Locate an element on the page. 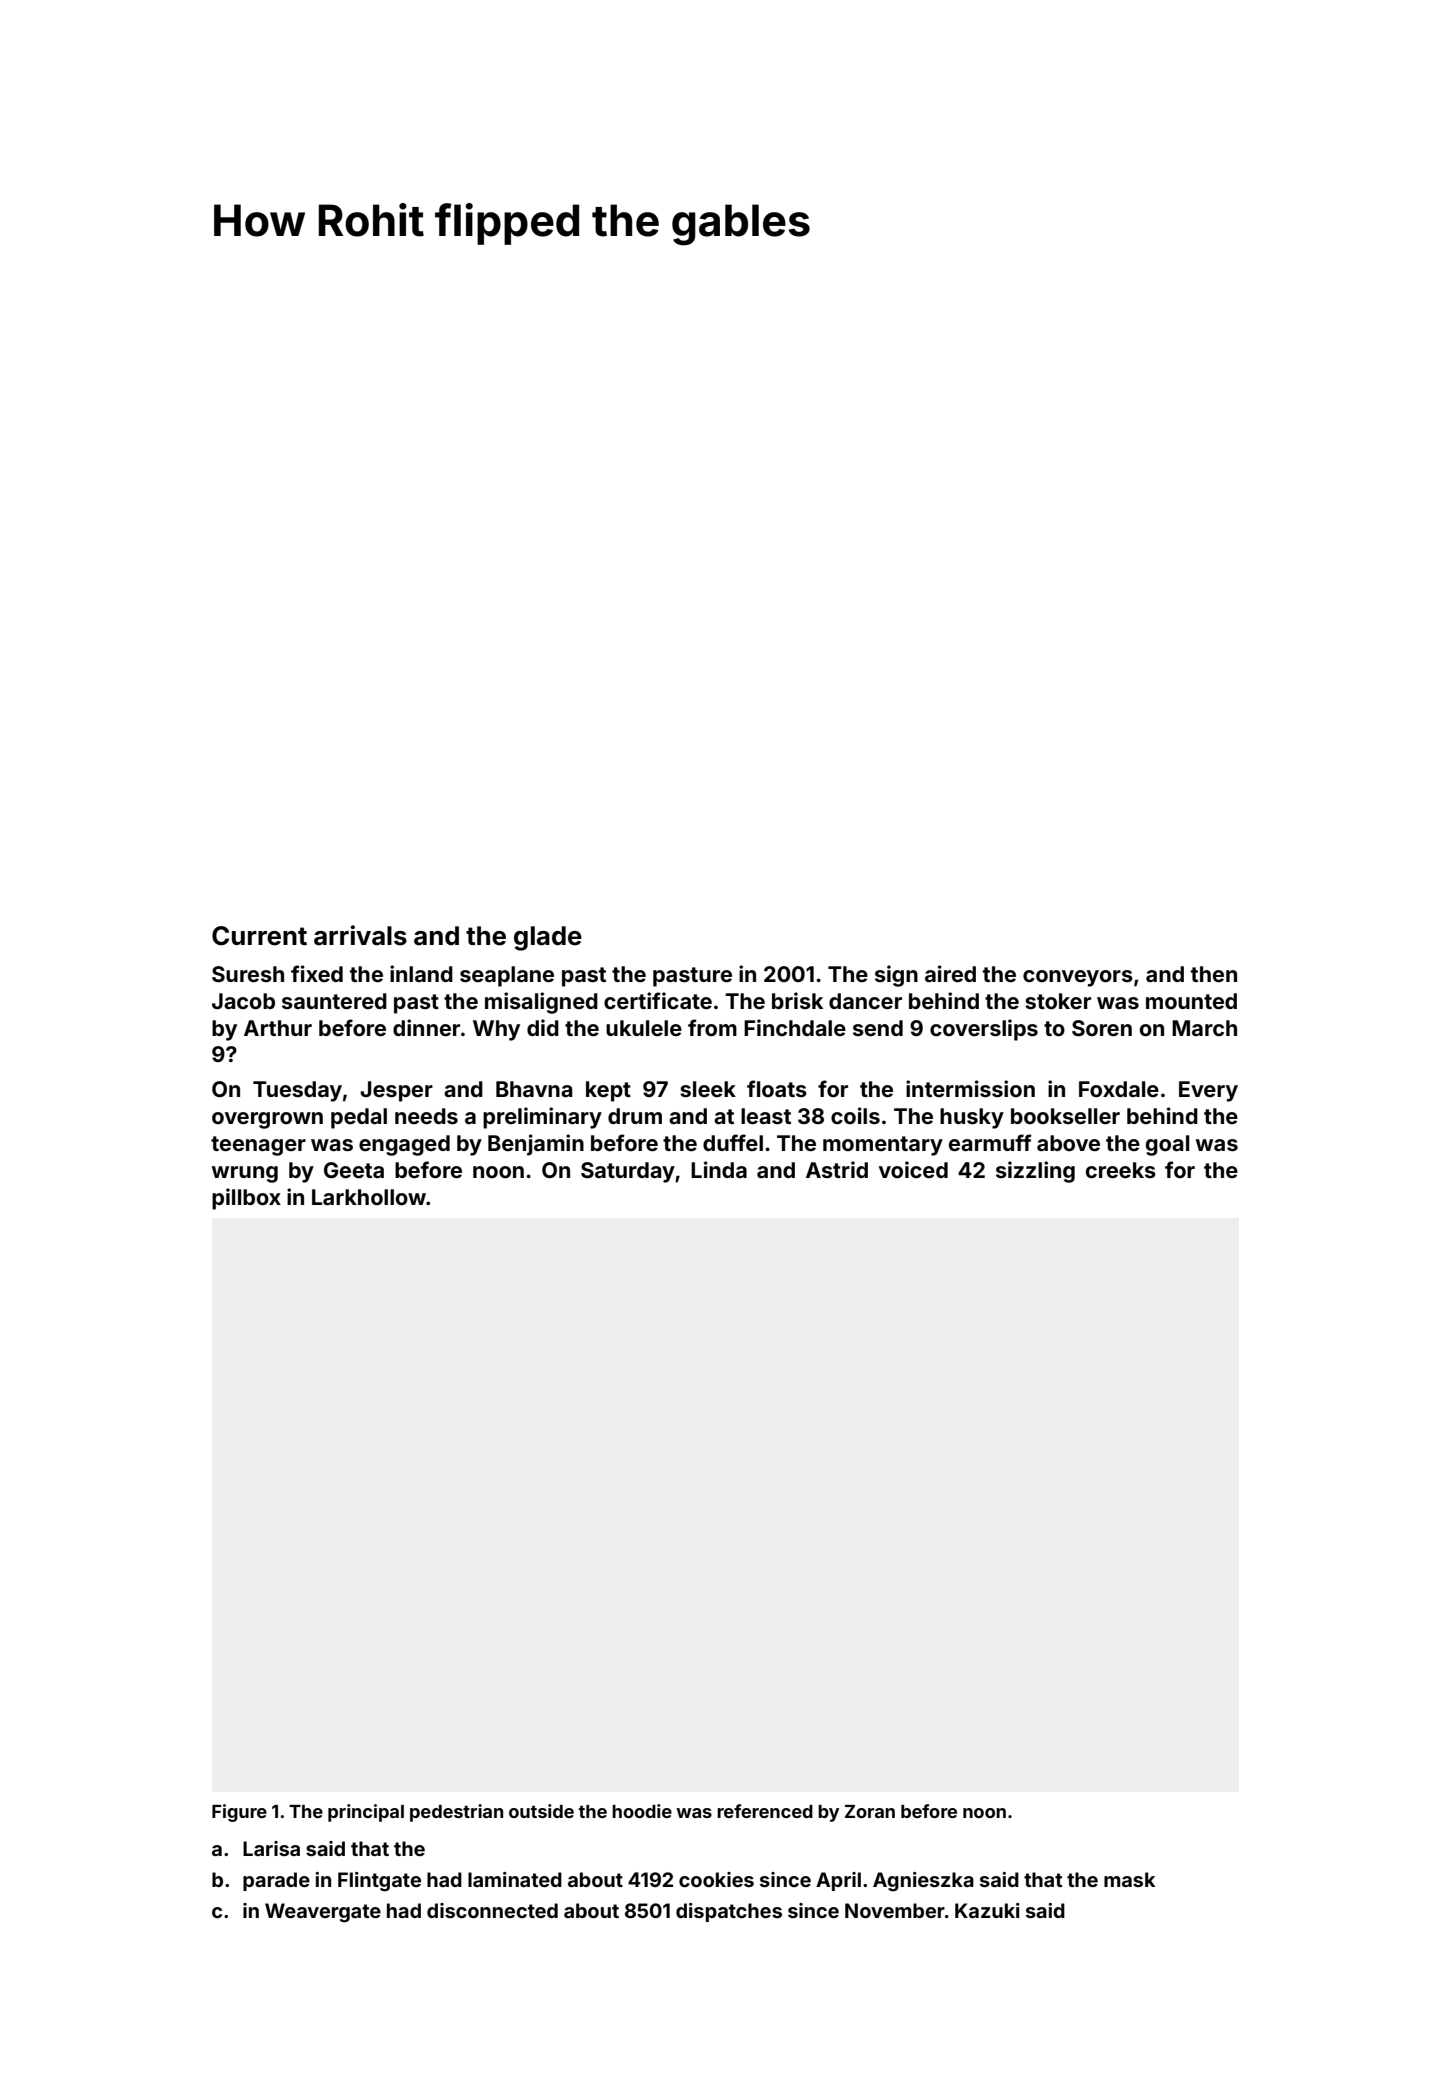 The width and height of the page is (1450, 2100). Geeta is located at coordinates (354, 1170).
